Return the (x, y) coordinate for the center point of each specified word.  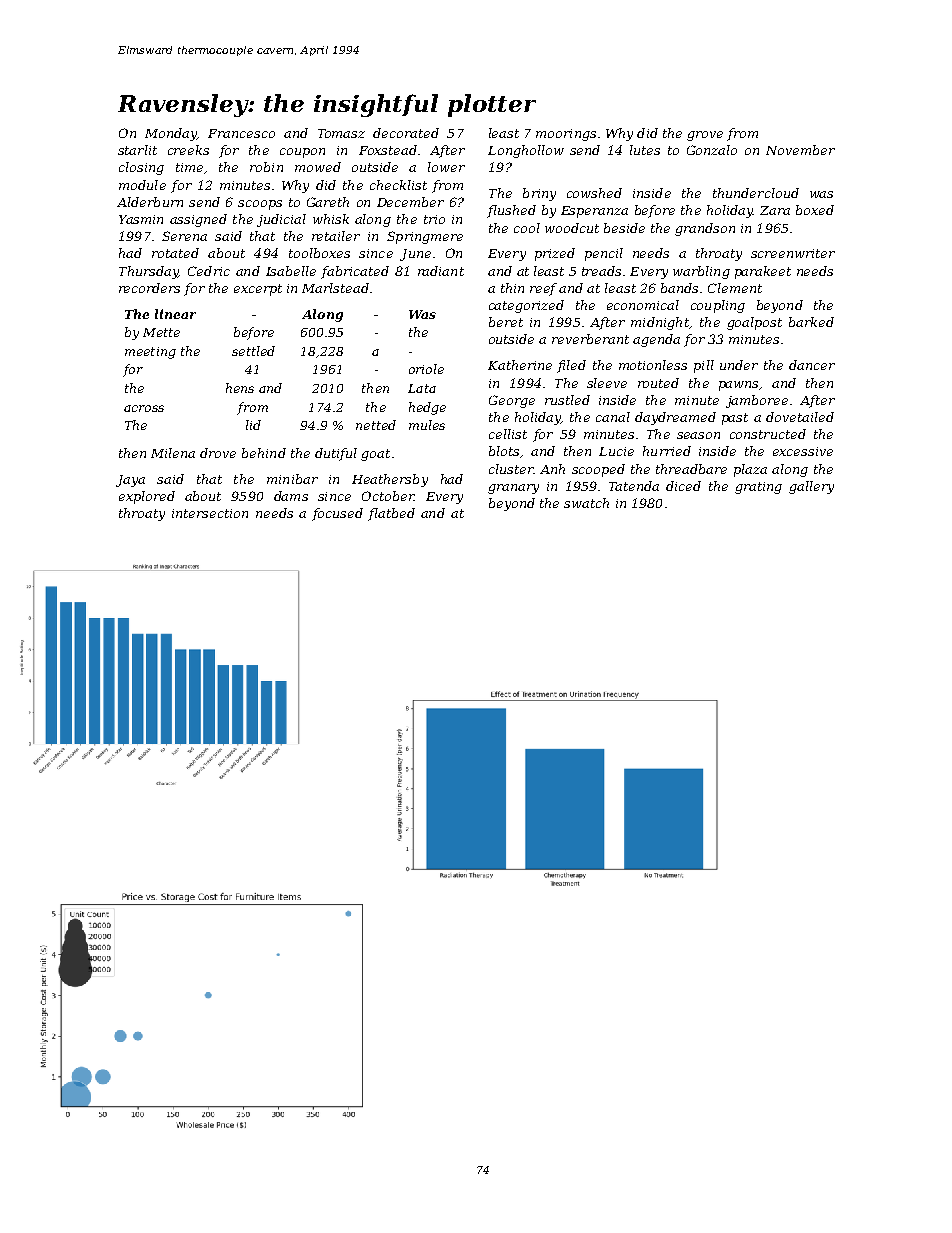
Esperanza (594, 212)
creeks (188, 150)
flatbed (391, 514)
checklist (398, 185)
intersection (210, 513)
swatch (586, 503)
